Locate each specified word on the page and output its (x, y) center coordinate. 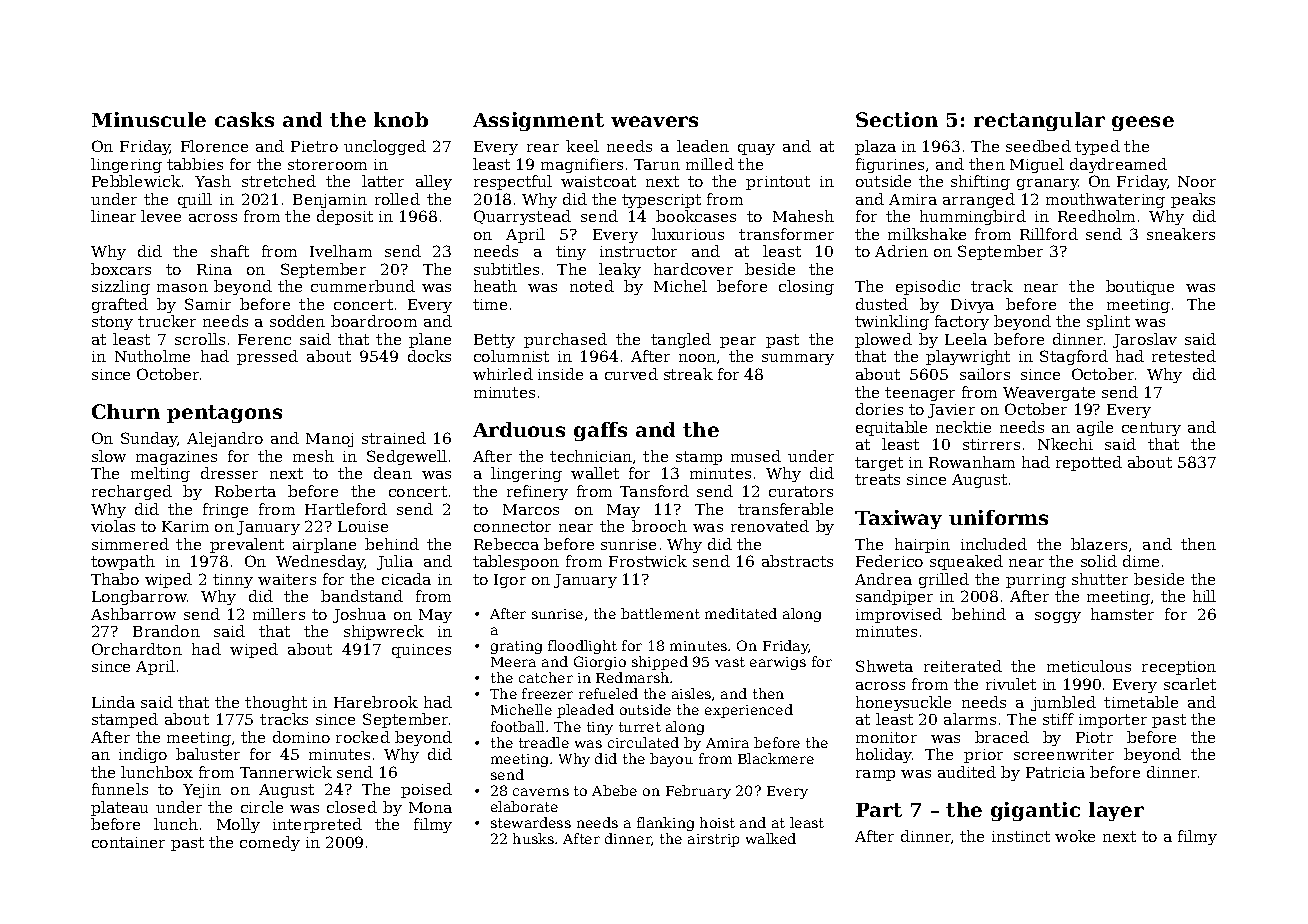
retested (1184, 356)
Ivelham (341, 251)
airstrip (713, 840)
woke (1075, 836)
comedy (270, 843)
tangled (681, 340)
